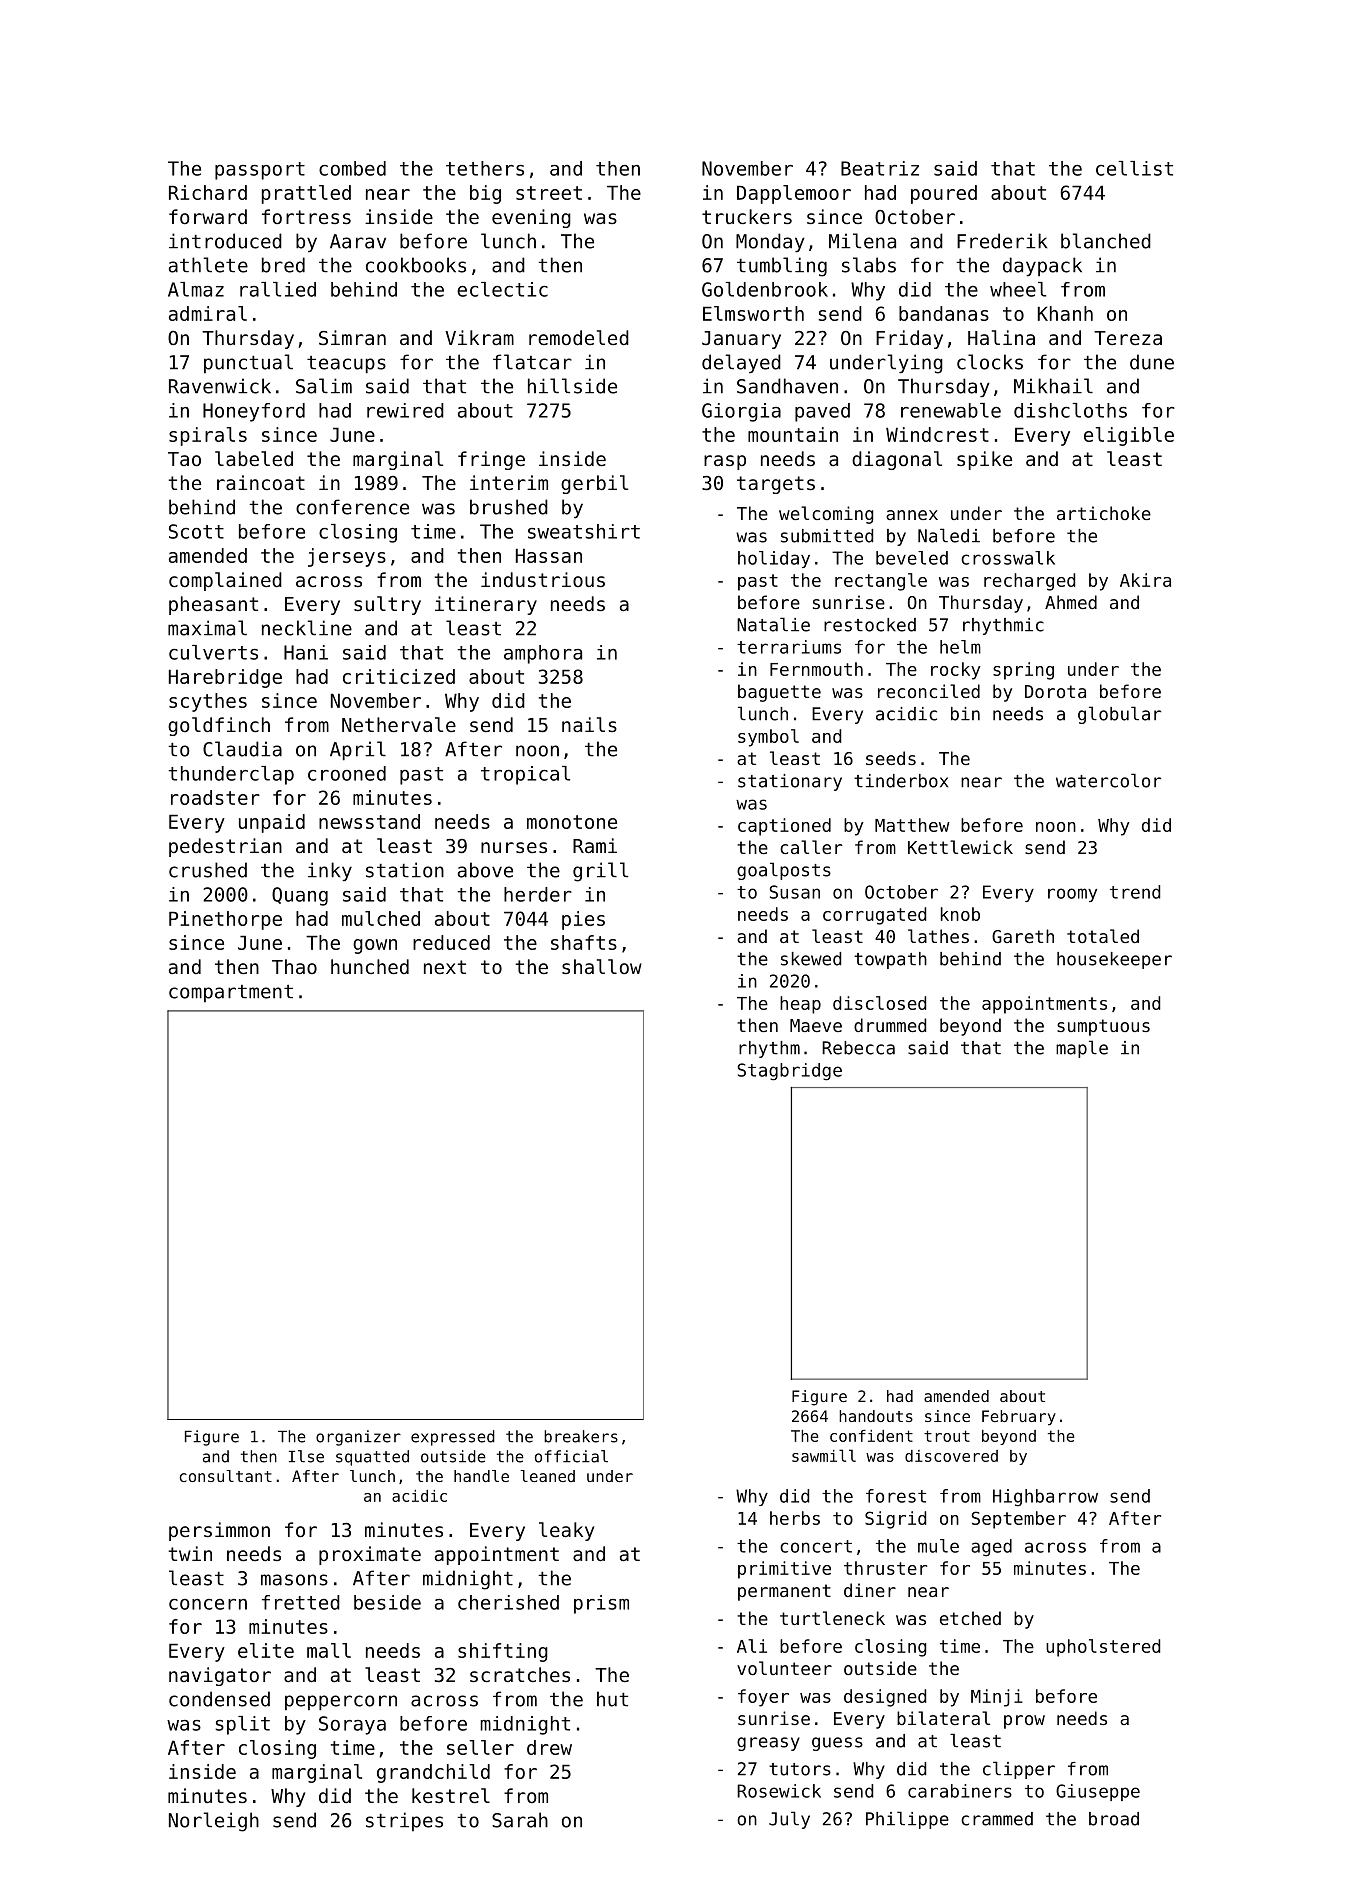 Image resolution: width=1345 pixels, height=1902 pixels. What do you see at coordinates (520, 1820) in the screenshot?
I see `Sarah` at bounding box center [520, 1820].
